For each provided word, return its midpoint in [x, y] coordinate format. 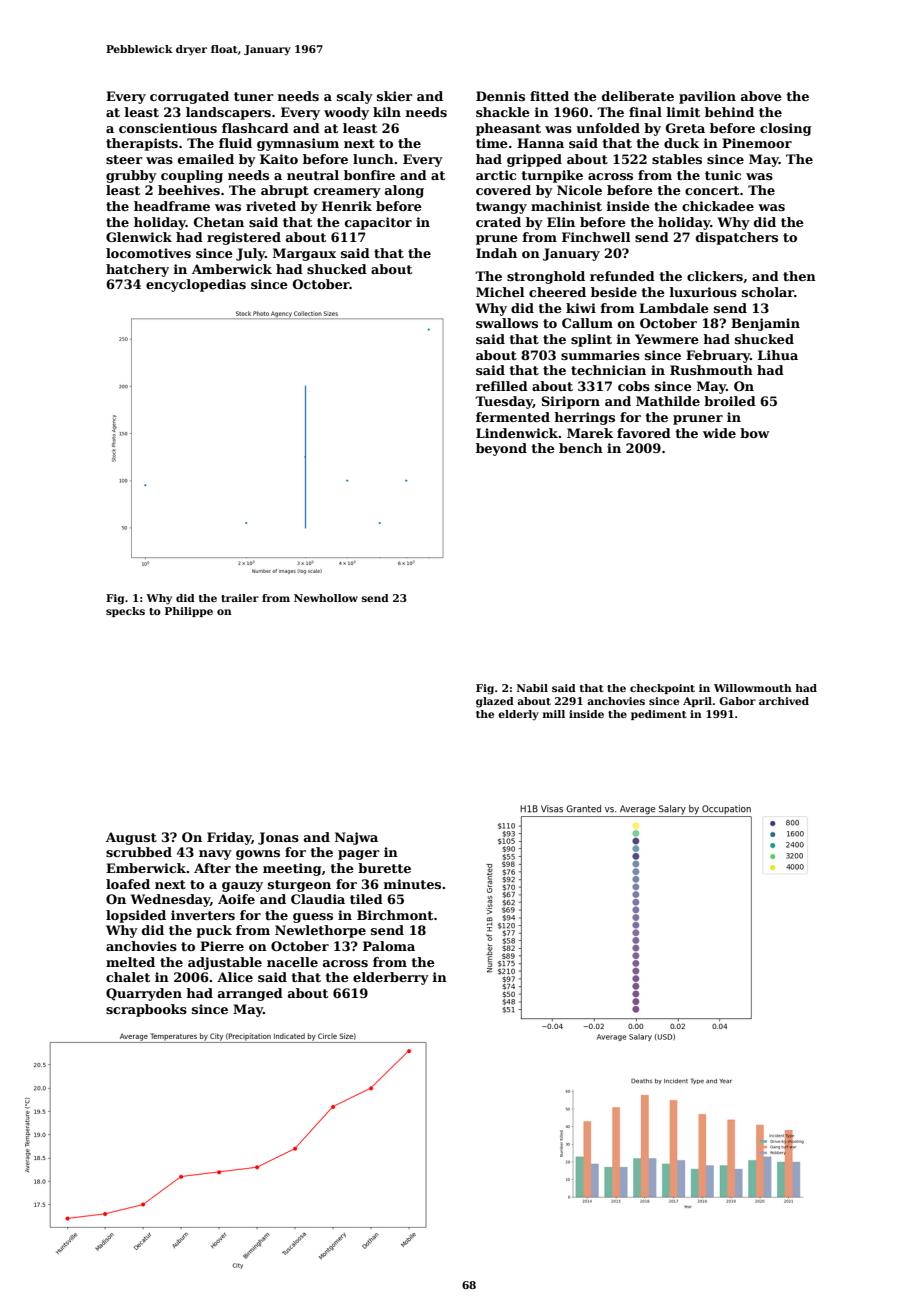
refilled [502, 386]
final [645, 112]
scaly [355, 97]
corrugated [189, 97]
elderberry [391, 978]
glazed [495, 702]
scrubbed [139, 852]
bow [754, 433]
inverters [203, 915]
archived [784, 701]
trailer [240, 598]
